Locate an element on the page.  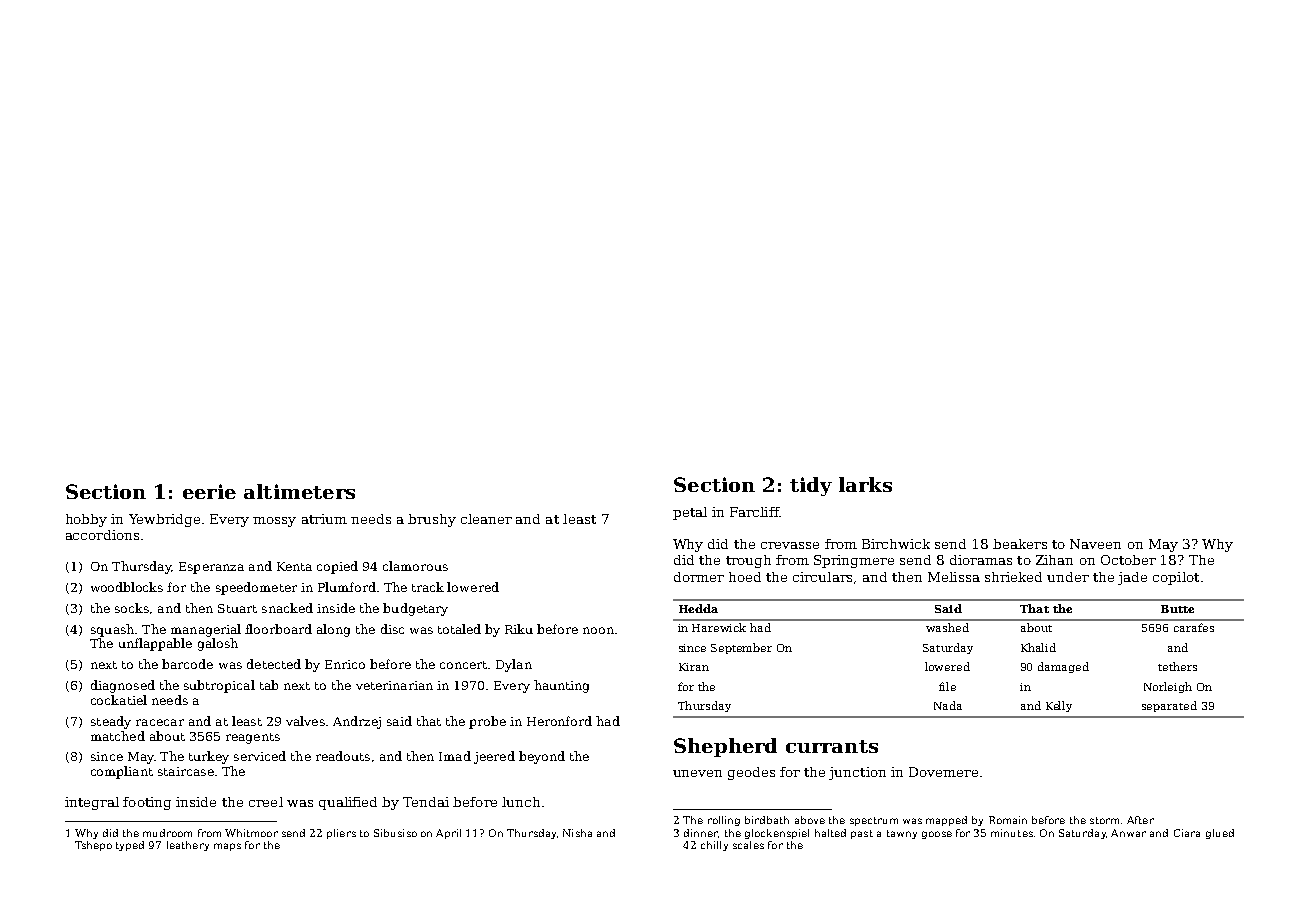
cleaner is located at coordinates (486, 519).
